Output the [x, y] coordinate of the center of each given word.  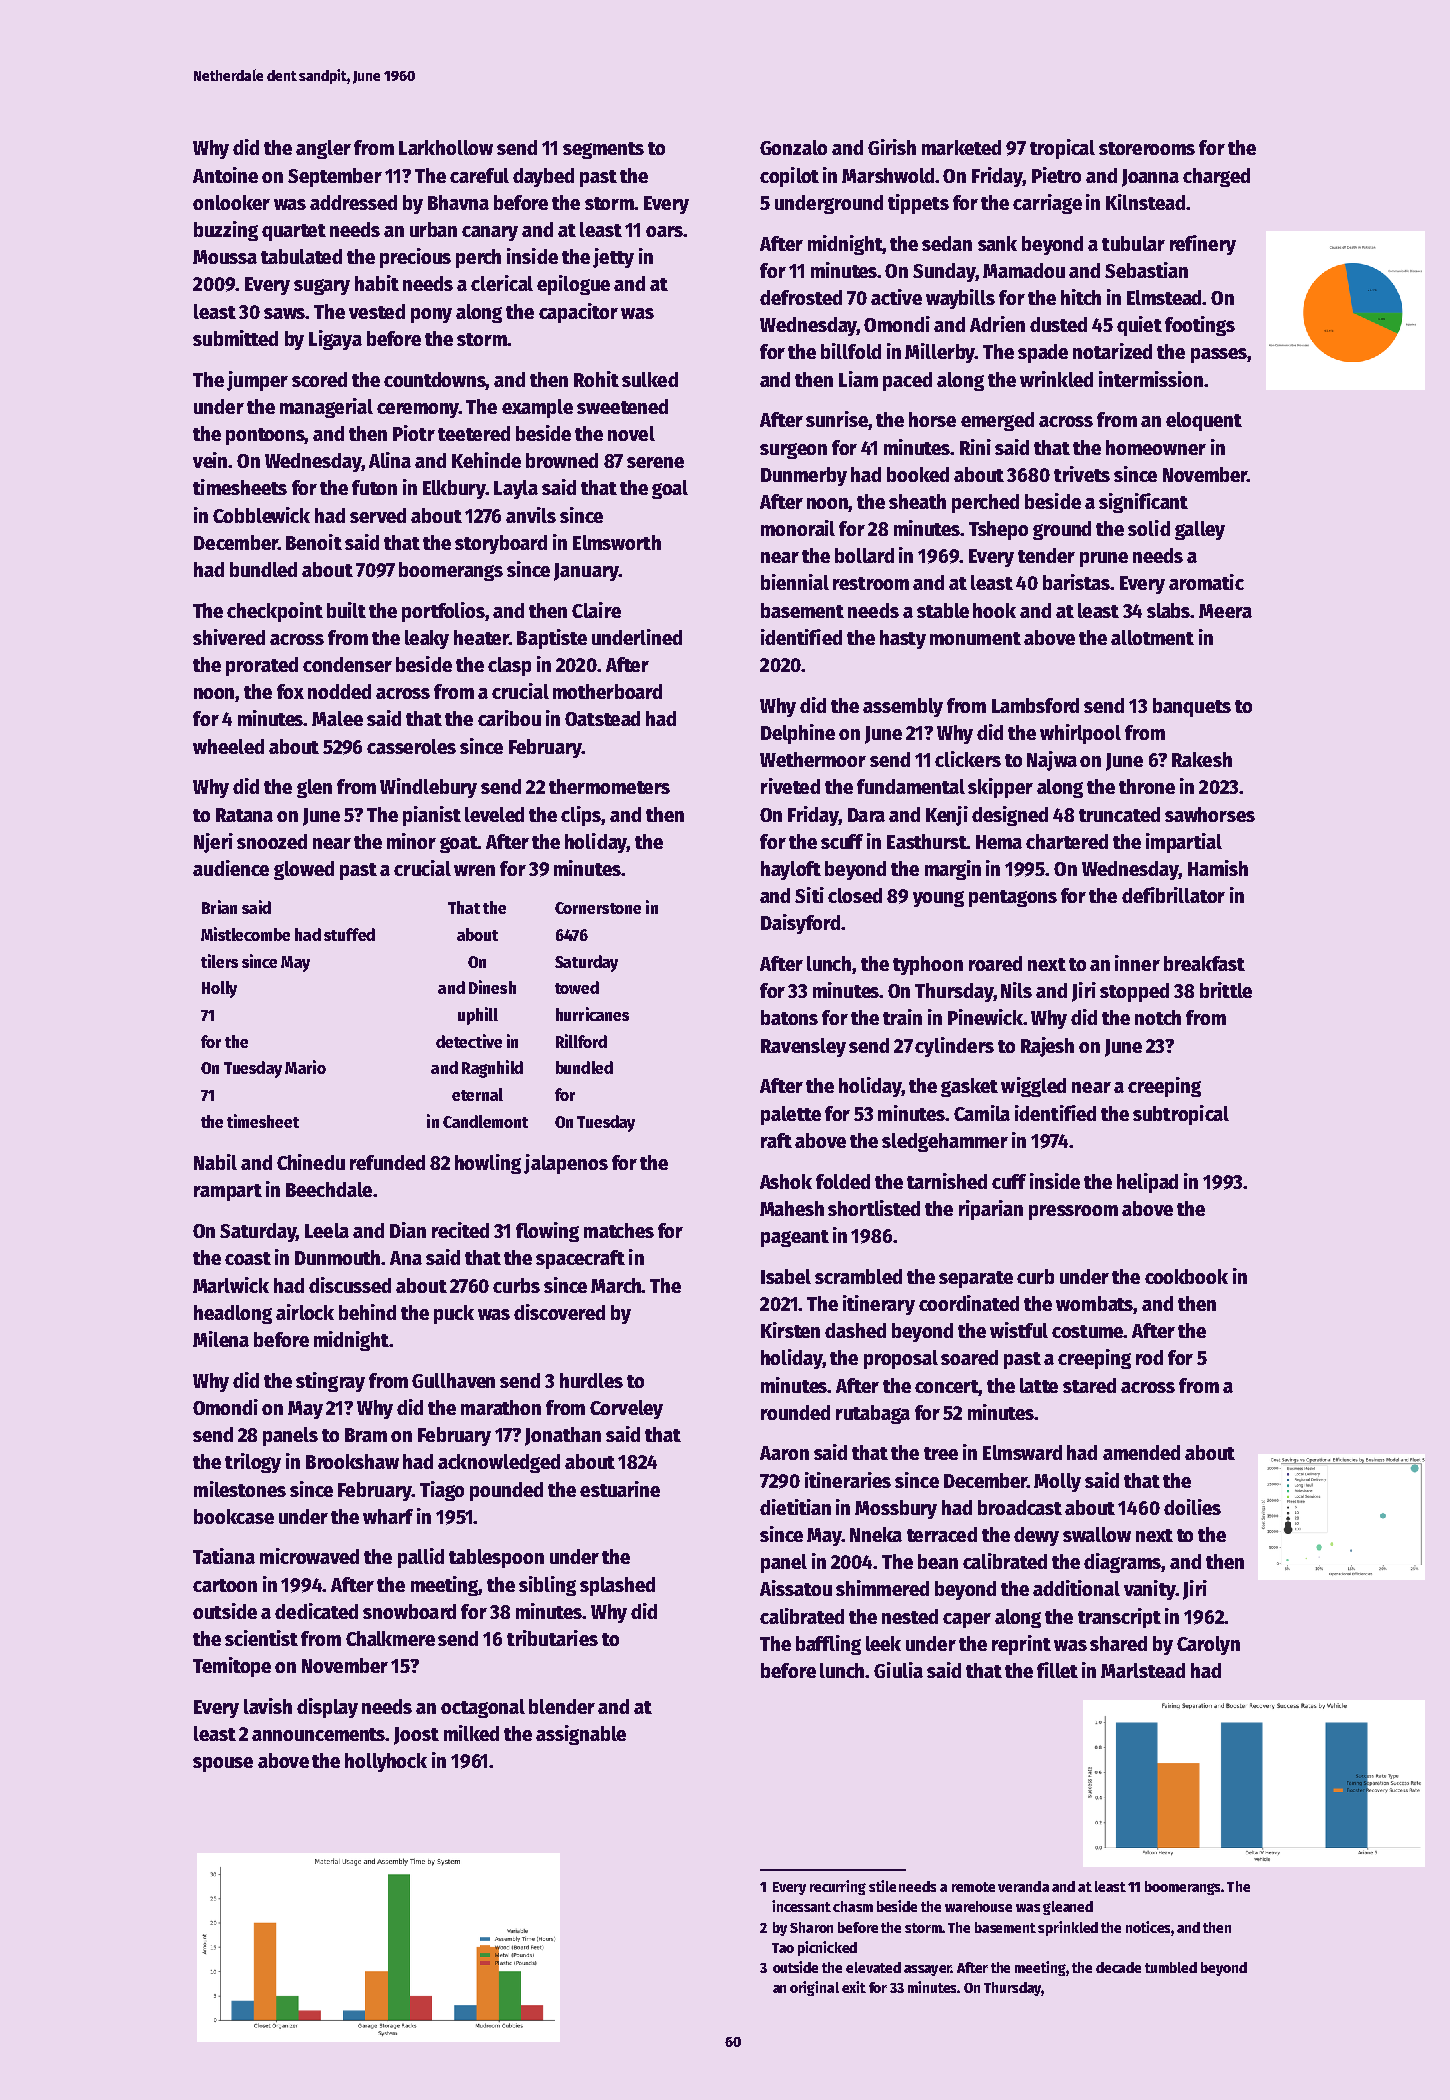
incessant [801, 1906]
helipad [1147, 1183]
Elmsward [1022, 1452]
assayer [927, 1970]
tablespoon [496, 1558]
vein [211, 460]
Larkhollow [446, 147]
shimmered [882, 1588]
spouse [223, 1764]
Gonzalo [793, 147]
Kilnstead [1145, 202]
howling [488, 1164]
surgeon [793, 451]
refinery [1203, 245]
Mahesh [792, 1208]
